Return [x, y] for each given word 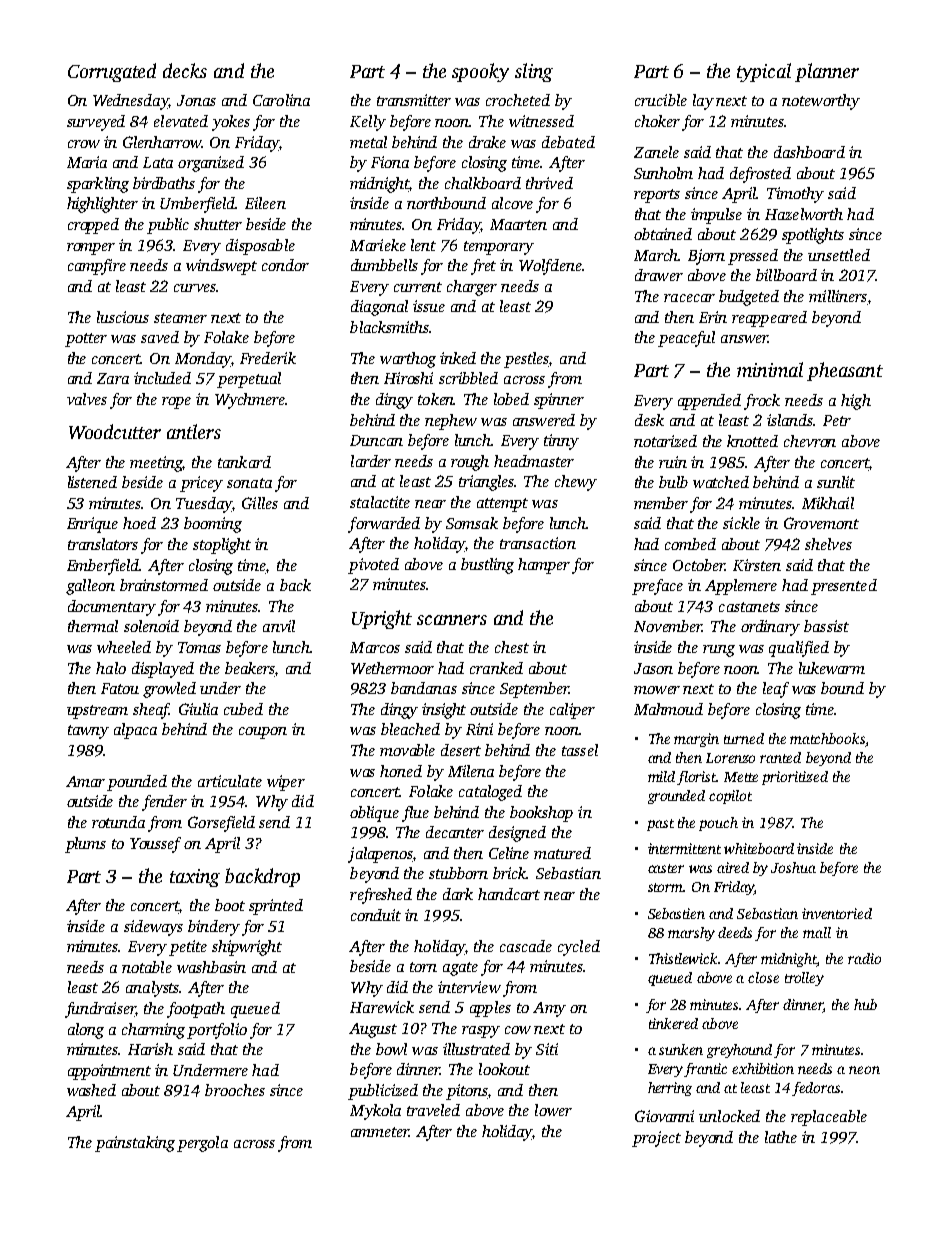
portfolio [217, 1031]
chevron [810, 441]
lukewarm [832, 668]
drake [487, 142]
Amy [549, 1009]
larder [371, 461]
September [534, 690]
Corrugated [112, 72]
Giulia [198, 709]
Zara [113, 378]
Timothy [795, 195]
